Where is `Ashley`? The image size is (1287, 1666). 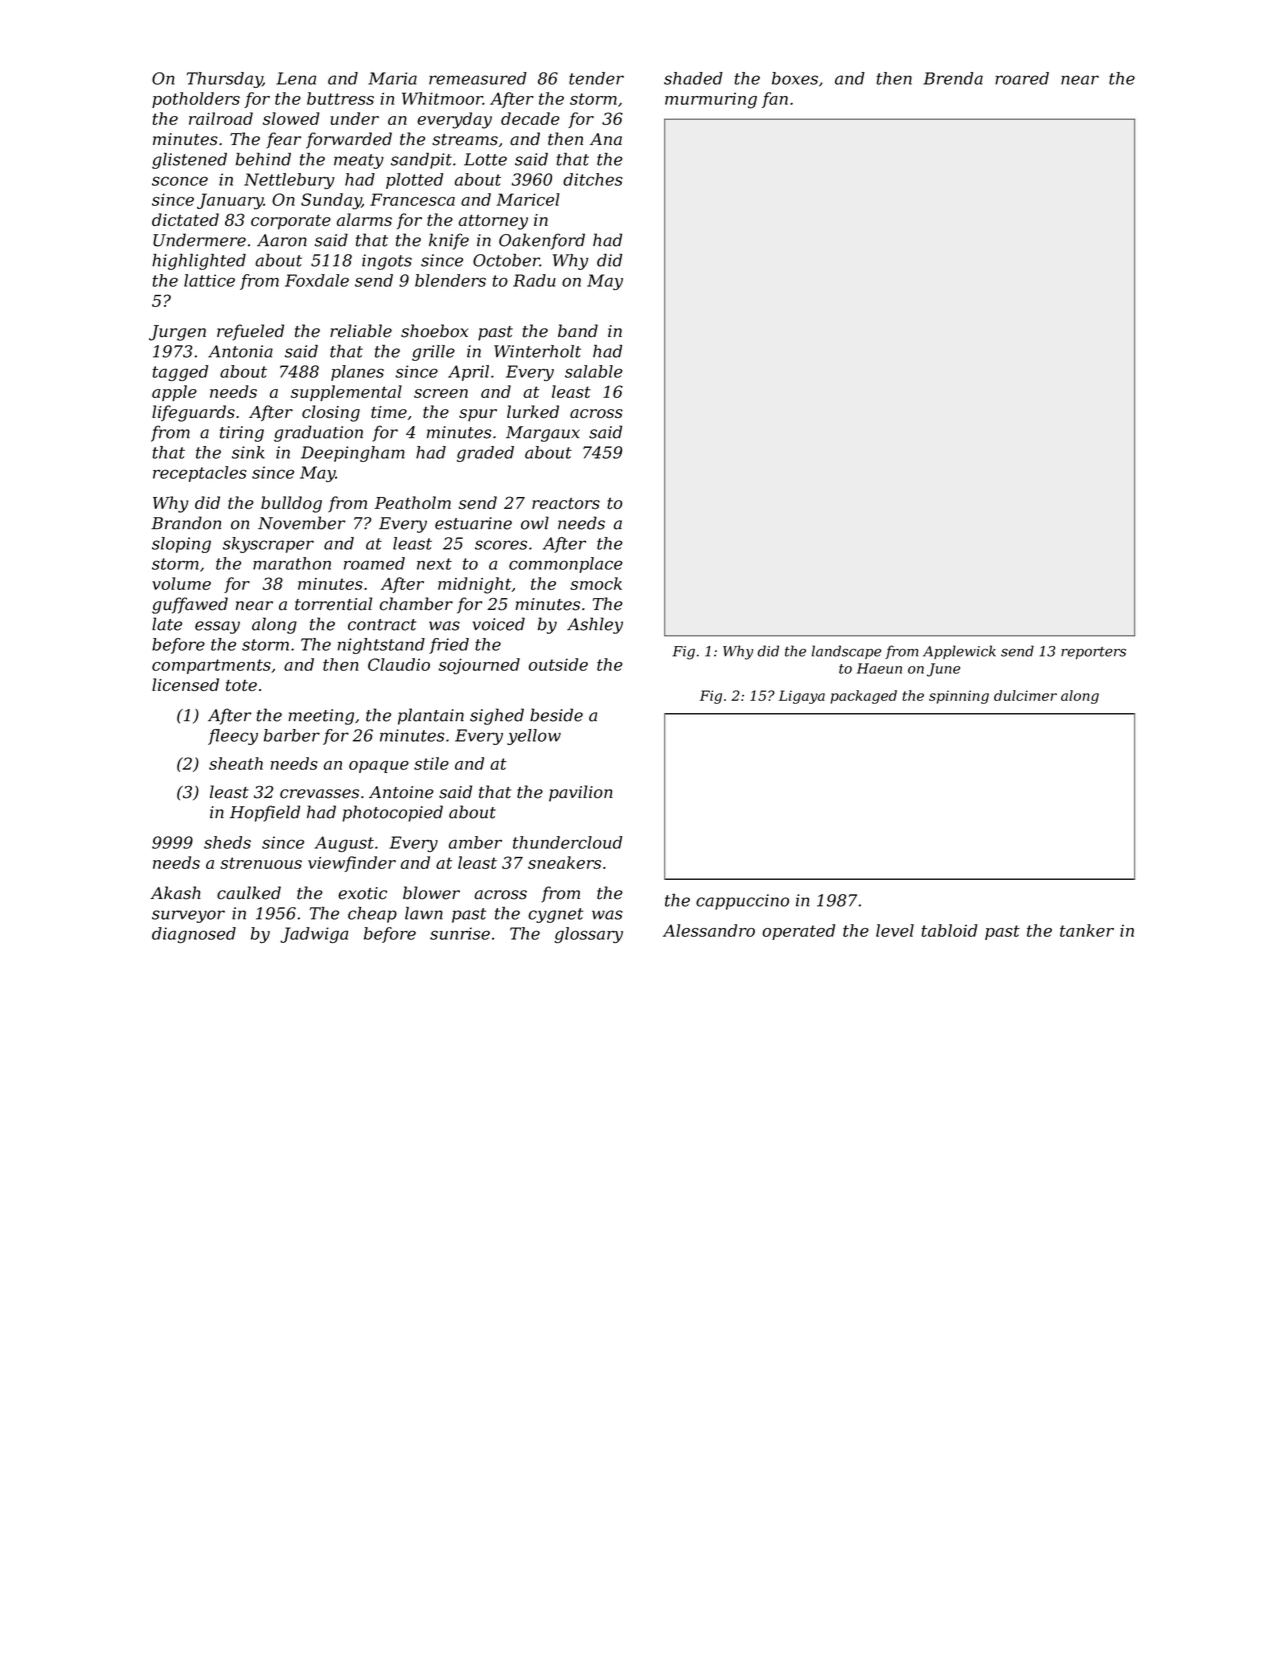 Ashley is located at coordinates (595, 625).
